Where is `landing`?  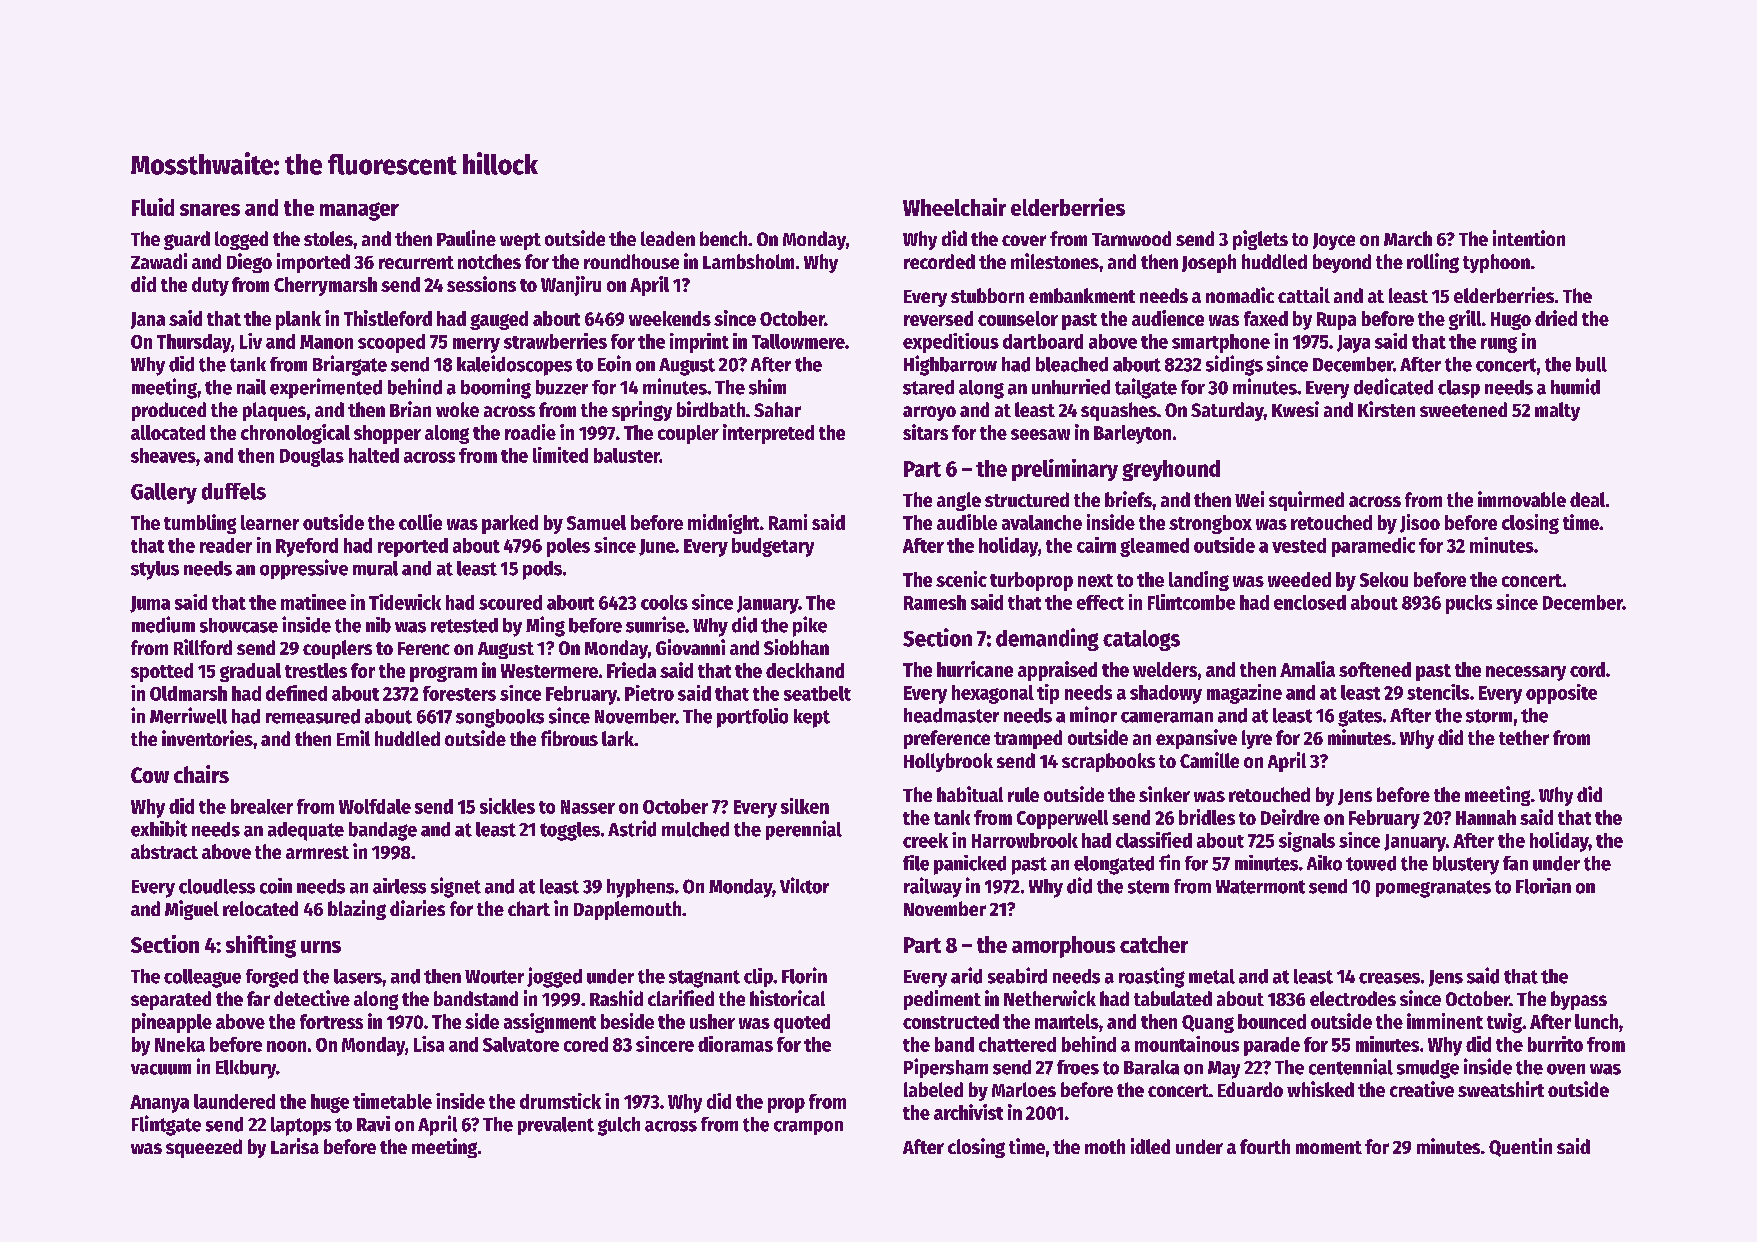
landing is located at coordinates (1199, 581).
